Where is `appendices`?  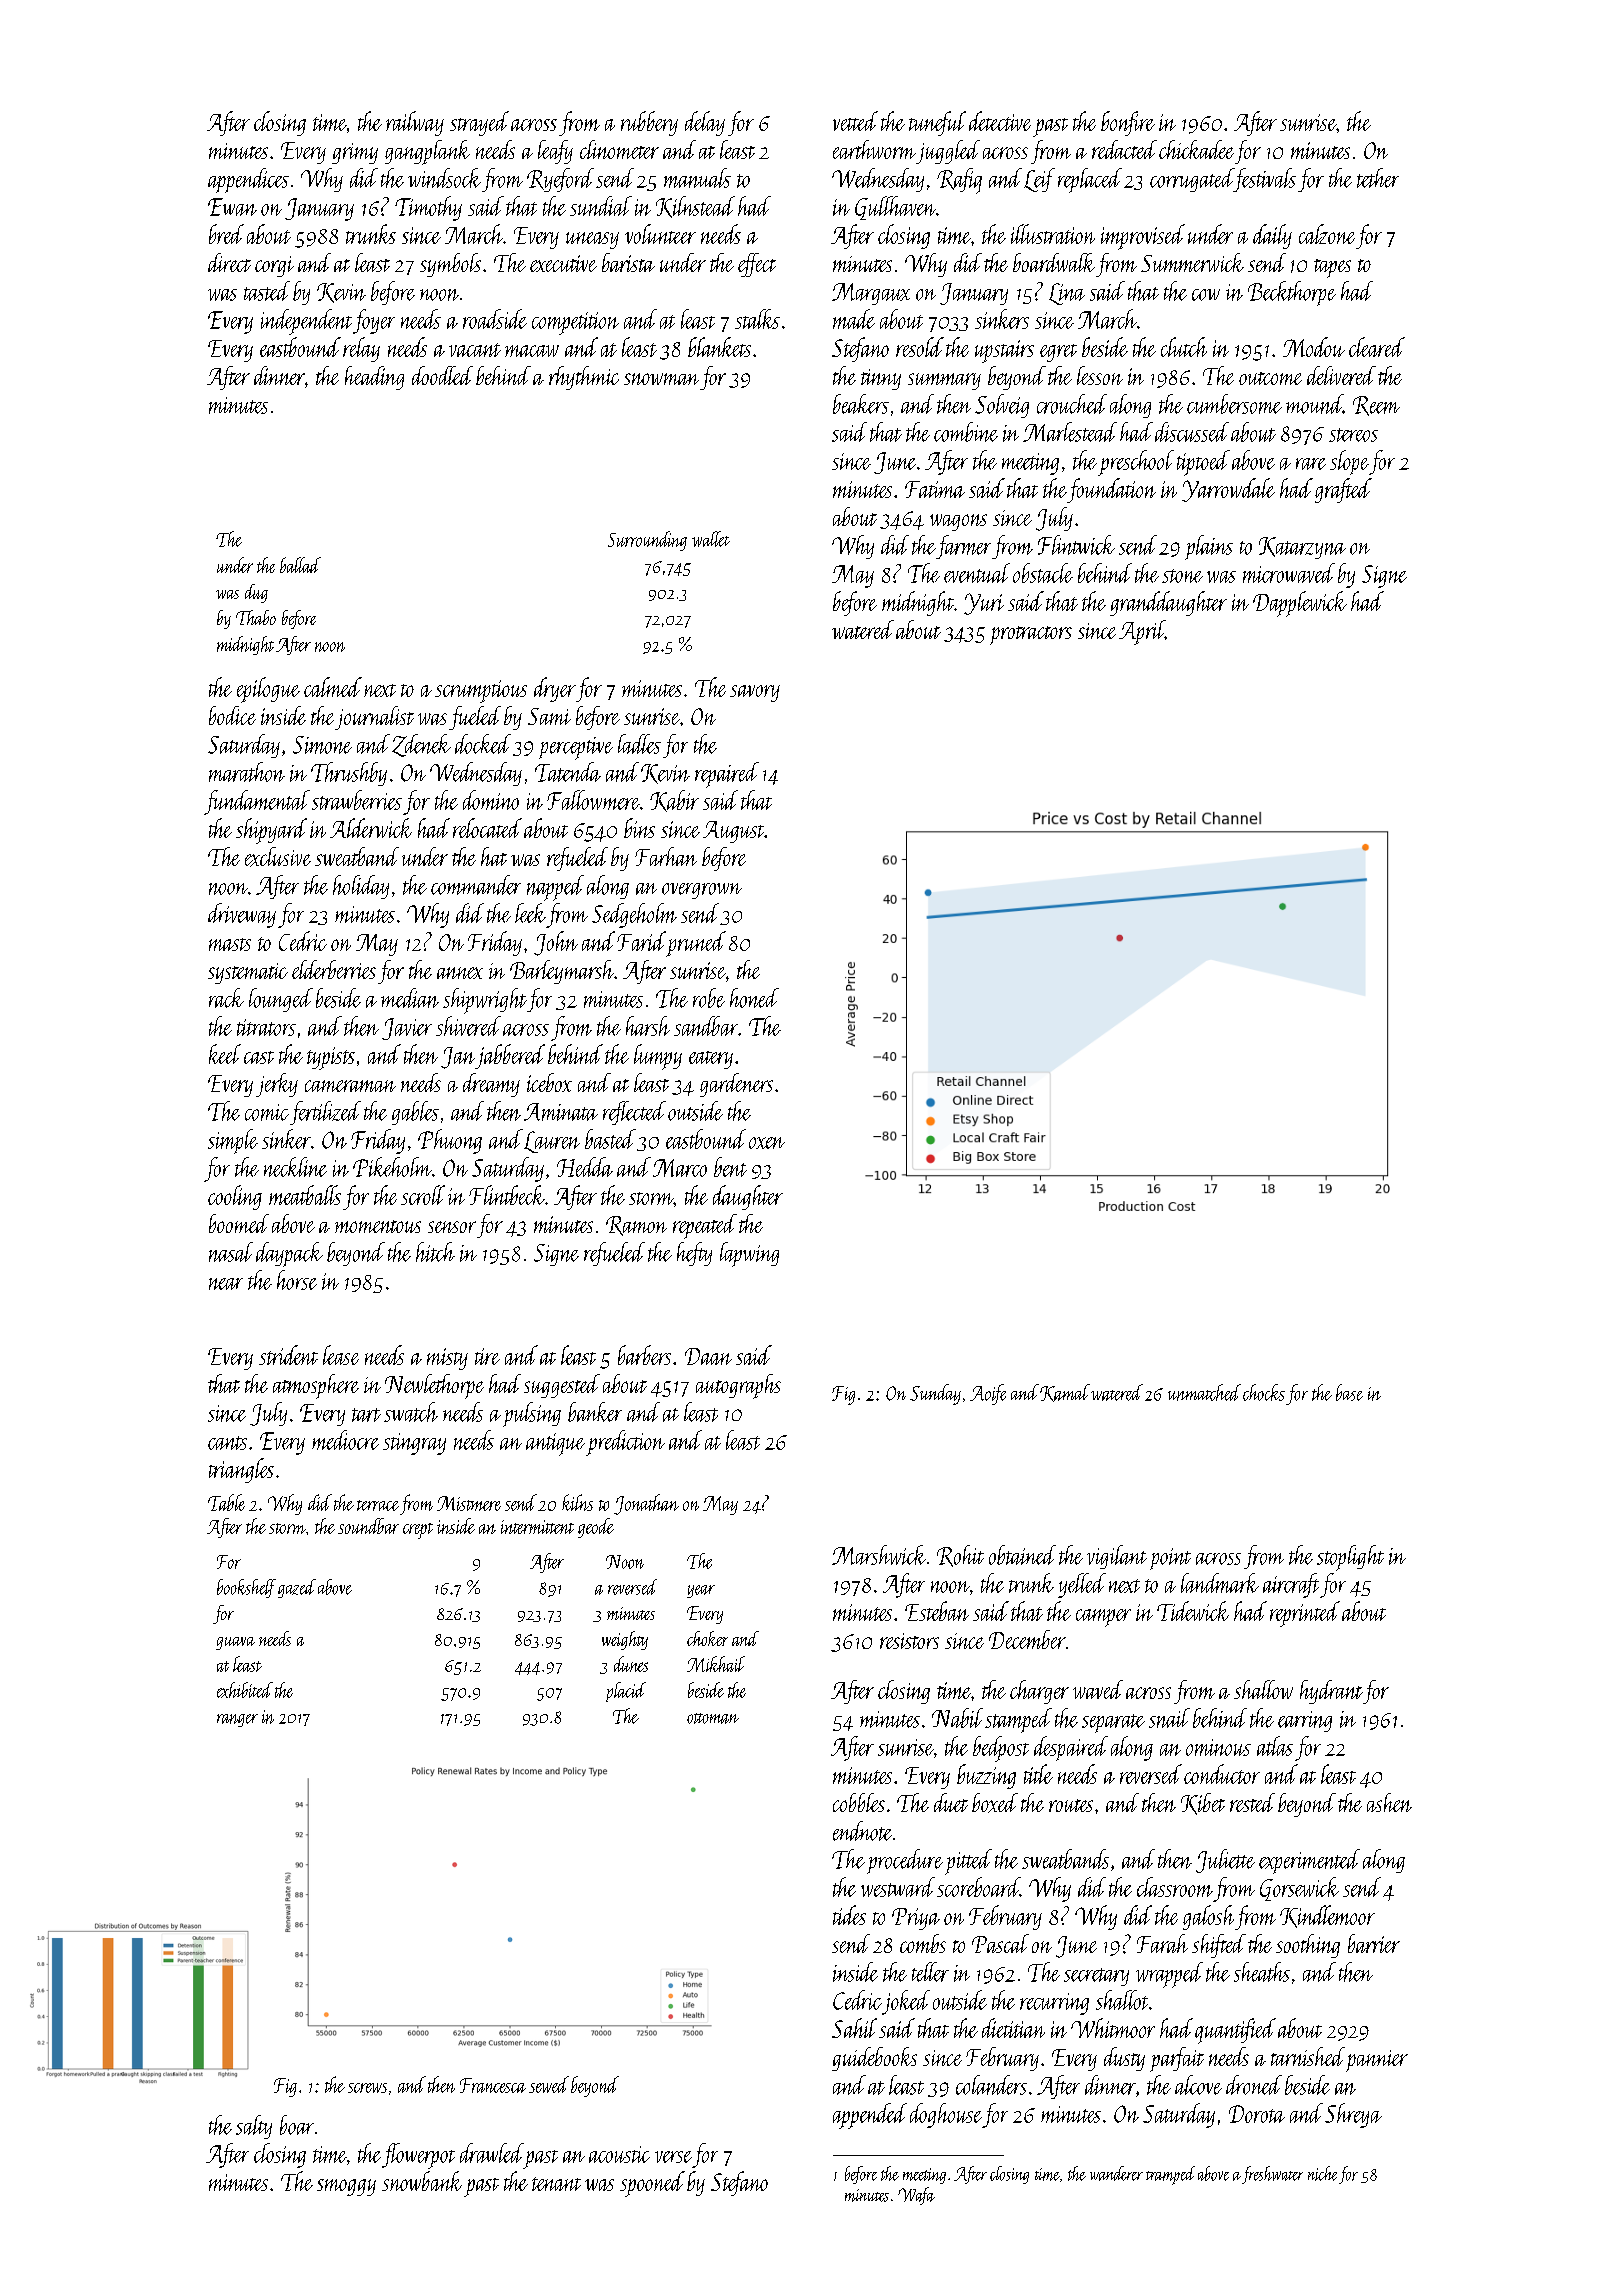
appendices is located at coordinates (248, 180).
